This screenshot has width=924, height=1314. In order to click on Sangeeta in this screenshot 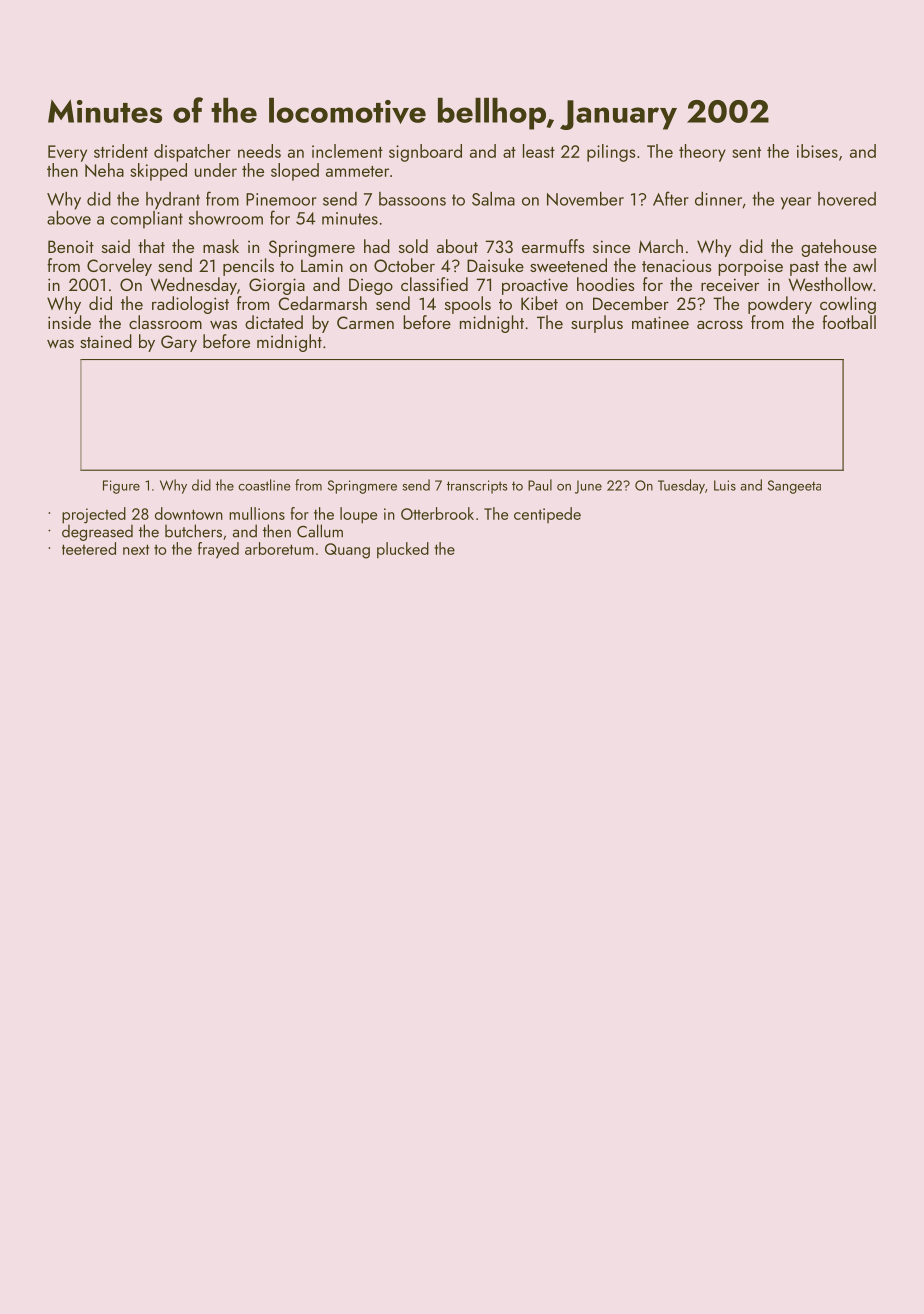, I will do `click(794, 487)`.
